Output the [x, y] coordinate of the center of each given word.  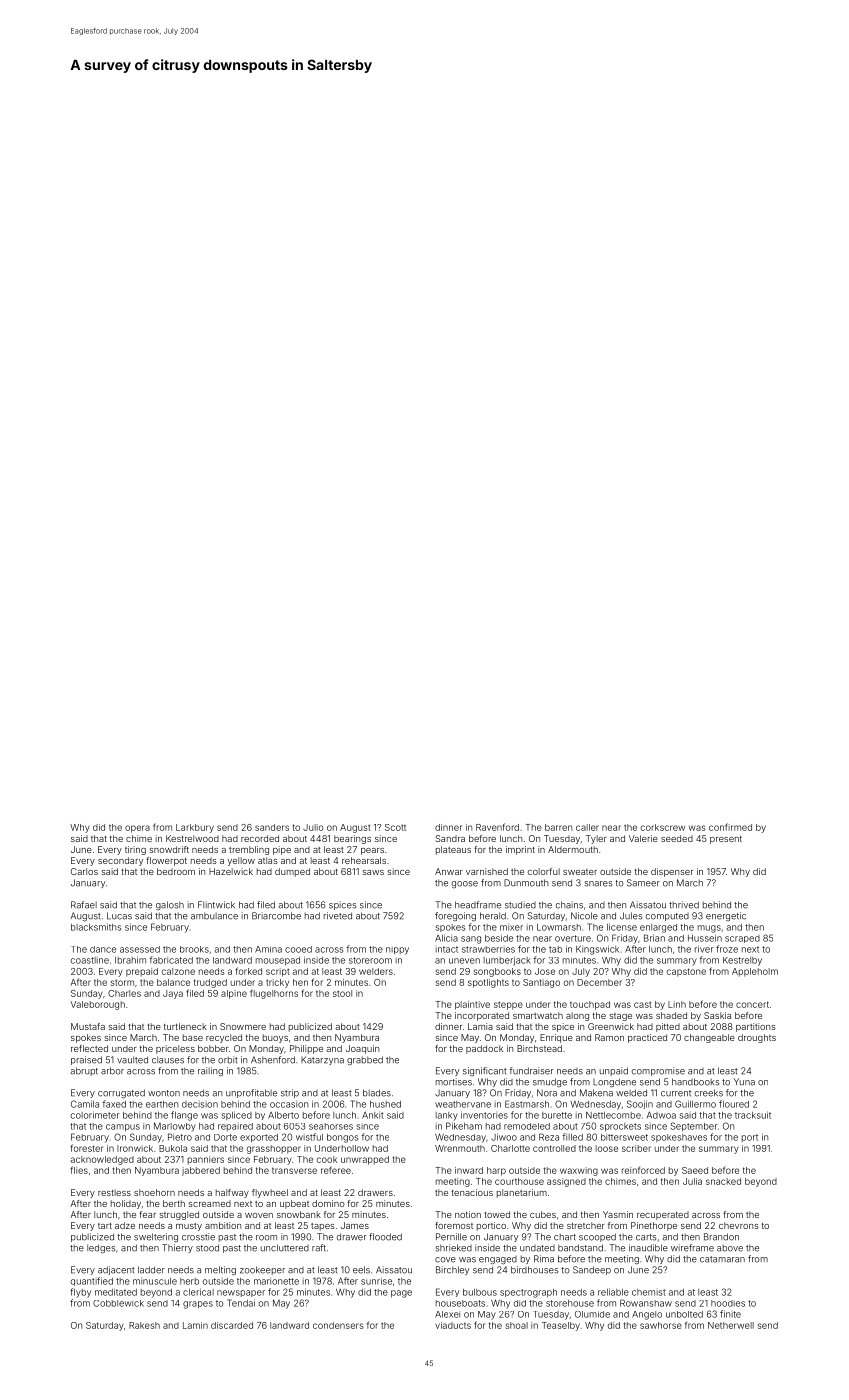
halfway [232, 1193]
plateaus [453, 850]
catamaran [722, 1259]
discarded [232, 1325]
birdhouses [534, 1270]
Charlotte [510, 1148]
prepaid [142, 972]
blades [377, 1093]
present [726, 840]
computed [667, 917]
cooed [298, 949]
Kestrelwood [192, 838]
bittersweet [624, 1137]
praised [86, 1060]
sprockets [620, 1127]
